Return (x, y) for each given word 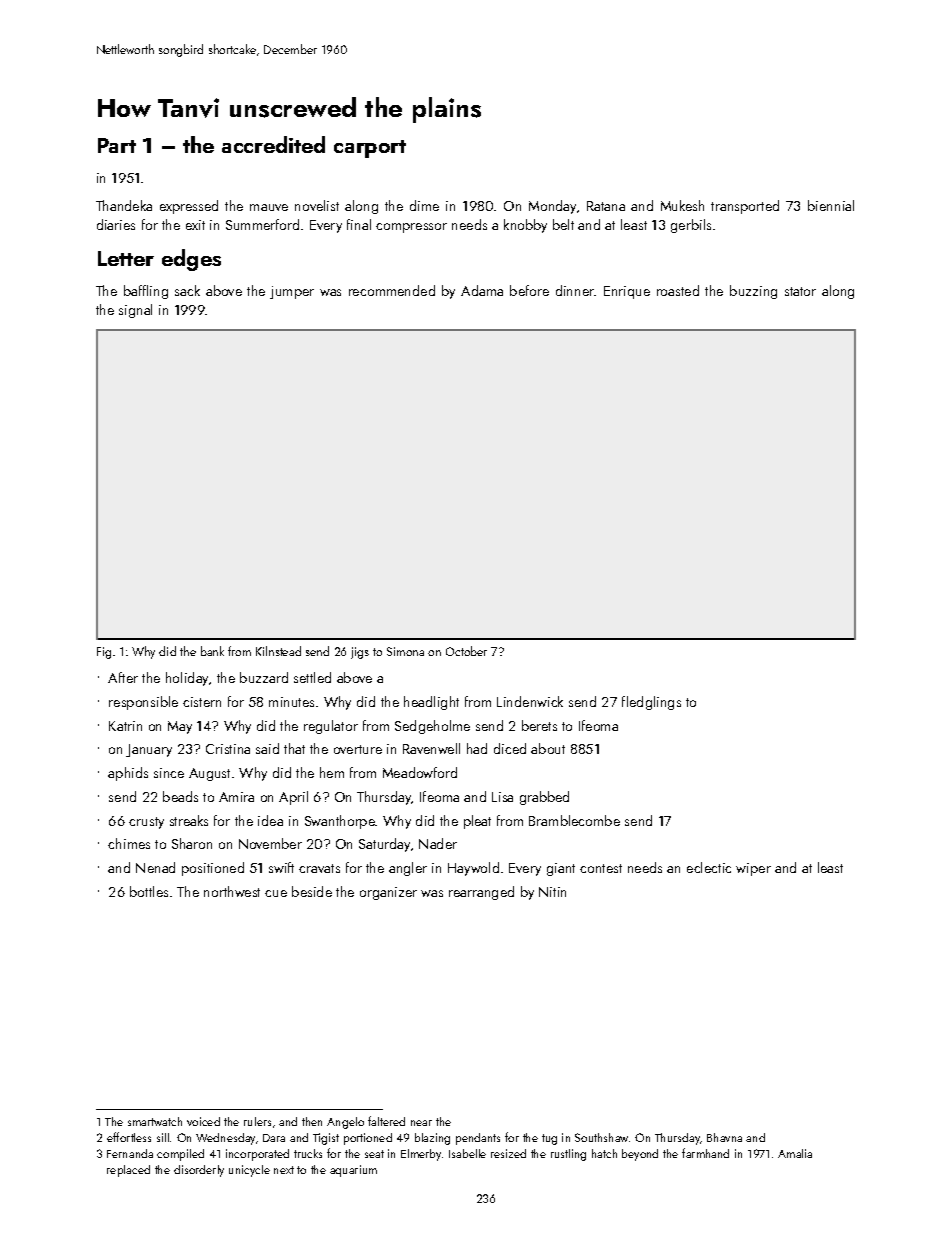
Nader (438, 843)
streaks (189, 820)
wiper (753, 869)
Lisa (502, 797)
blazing (432, 1139)
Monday (552, 207)
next (284, 1170)
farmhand (705, 1153)
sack (187, 290)
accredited (273, 144)
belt (563, 224)
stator (800, 291)
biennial (831, 205)
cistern (202, 702)
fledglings (651, 703)
